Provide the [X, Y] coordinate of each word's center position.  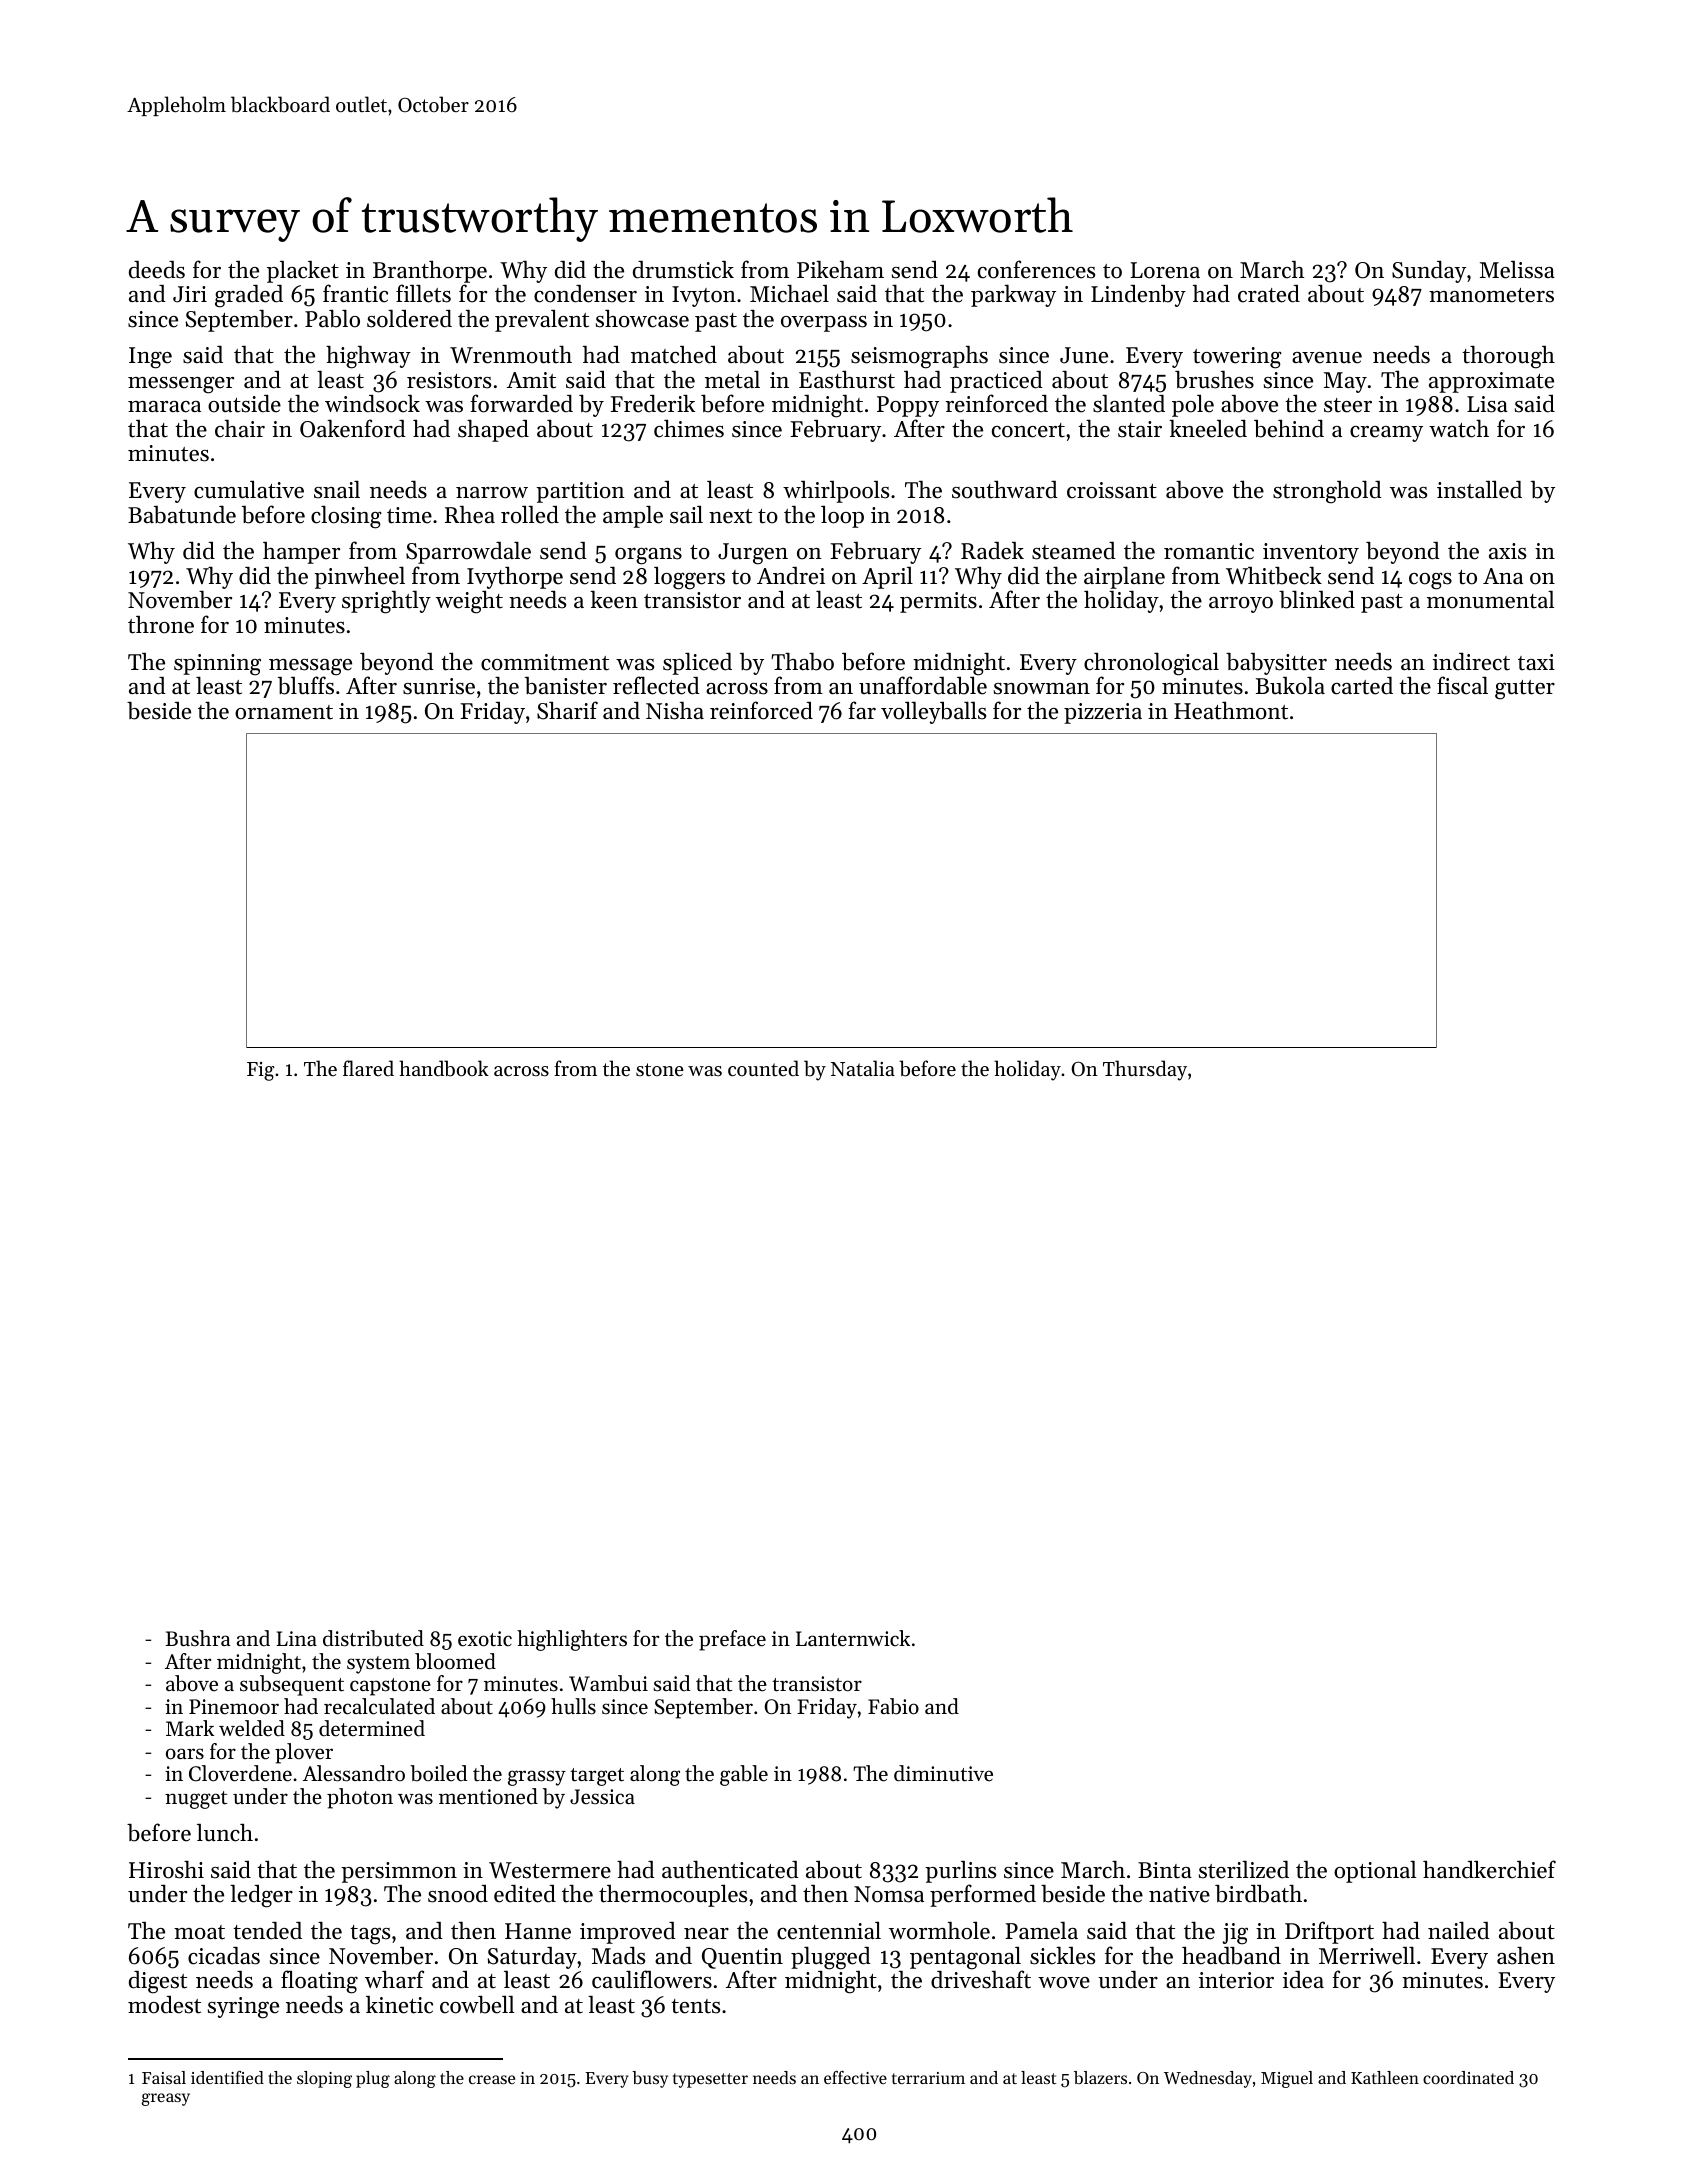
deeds [157, 270]
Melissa [1517, 270]
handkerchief [1489, 1869]
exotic [485, 1639]
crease [492, 2079]
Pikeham [840, 269]
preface [732, 1640]
